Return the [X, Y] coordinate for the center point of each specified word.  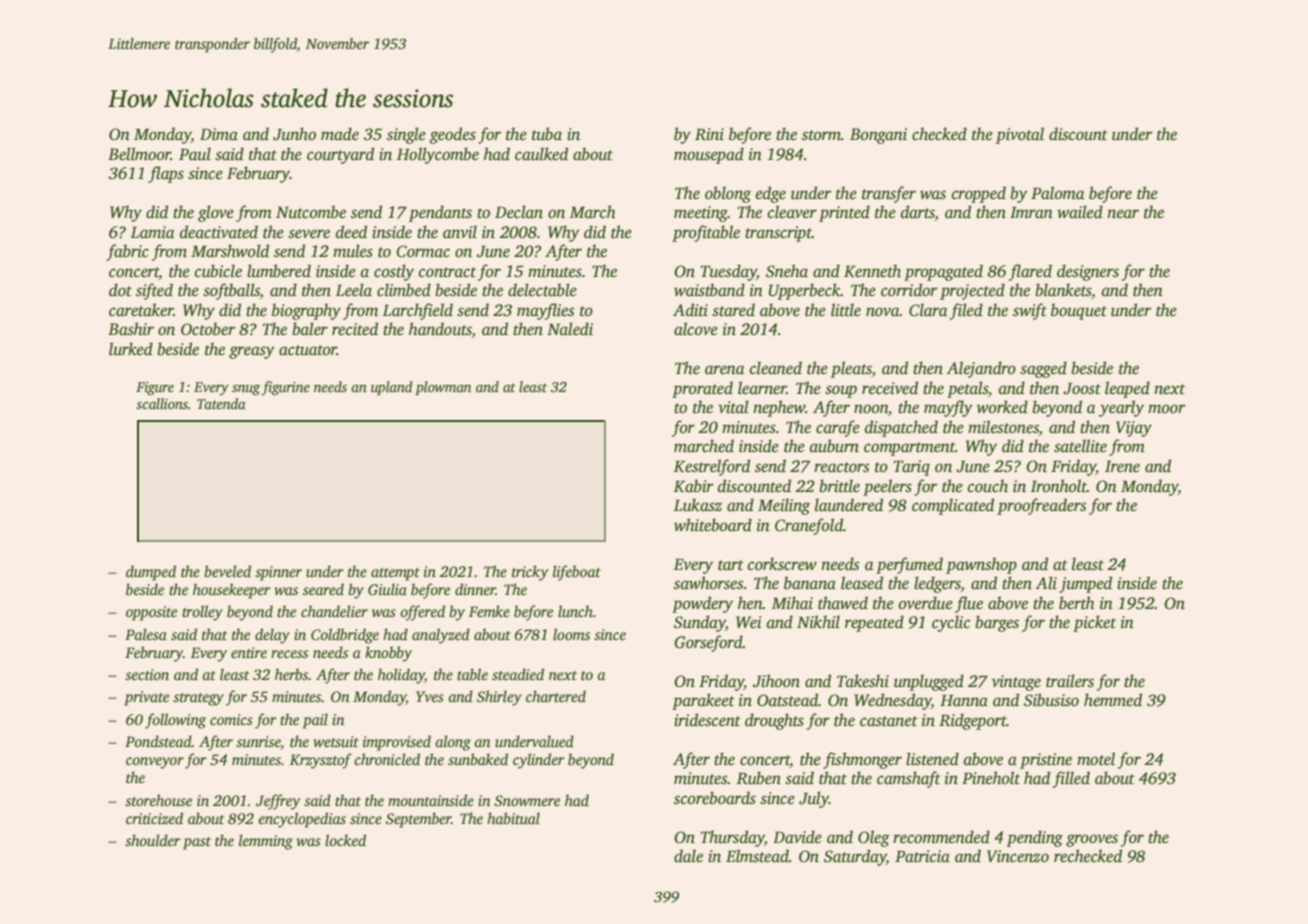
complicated [953, 506]
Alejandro [981, 369]
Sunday [700, 623]
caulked [541, 154]
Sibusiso [1051, 700]
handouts [440, 330]
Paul [195, 154]
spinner [278, 573]
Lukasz [698, 505]
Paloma [1057, 193]
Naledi [570, 329]
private [146, 698]
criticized [154, 818]
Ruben [758, 778]
